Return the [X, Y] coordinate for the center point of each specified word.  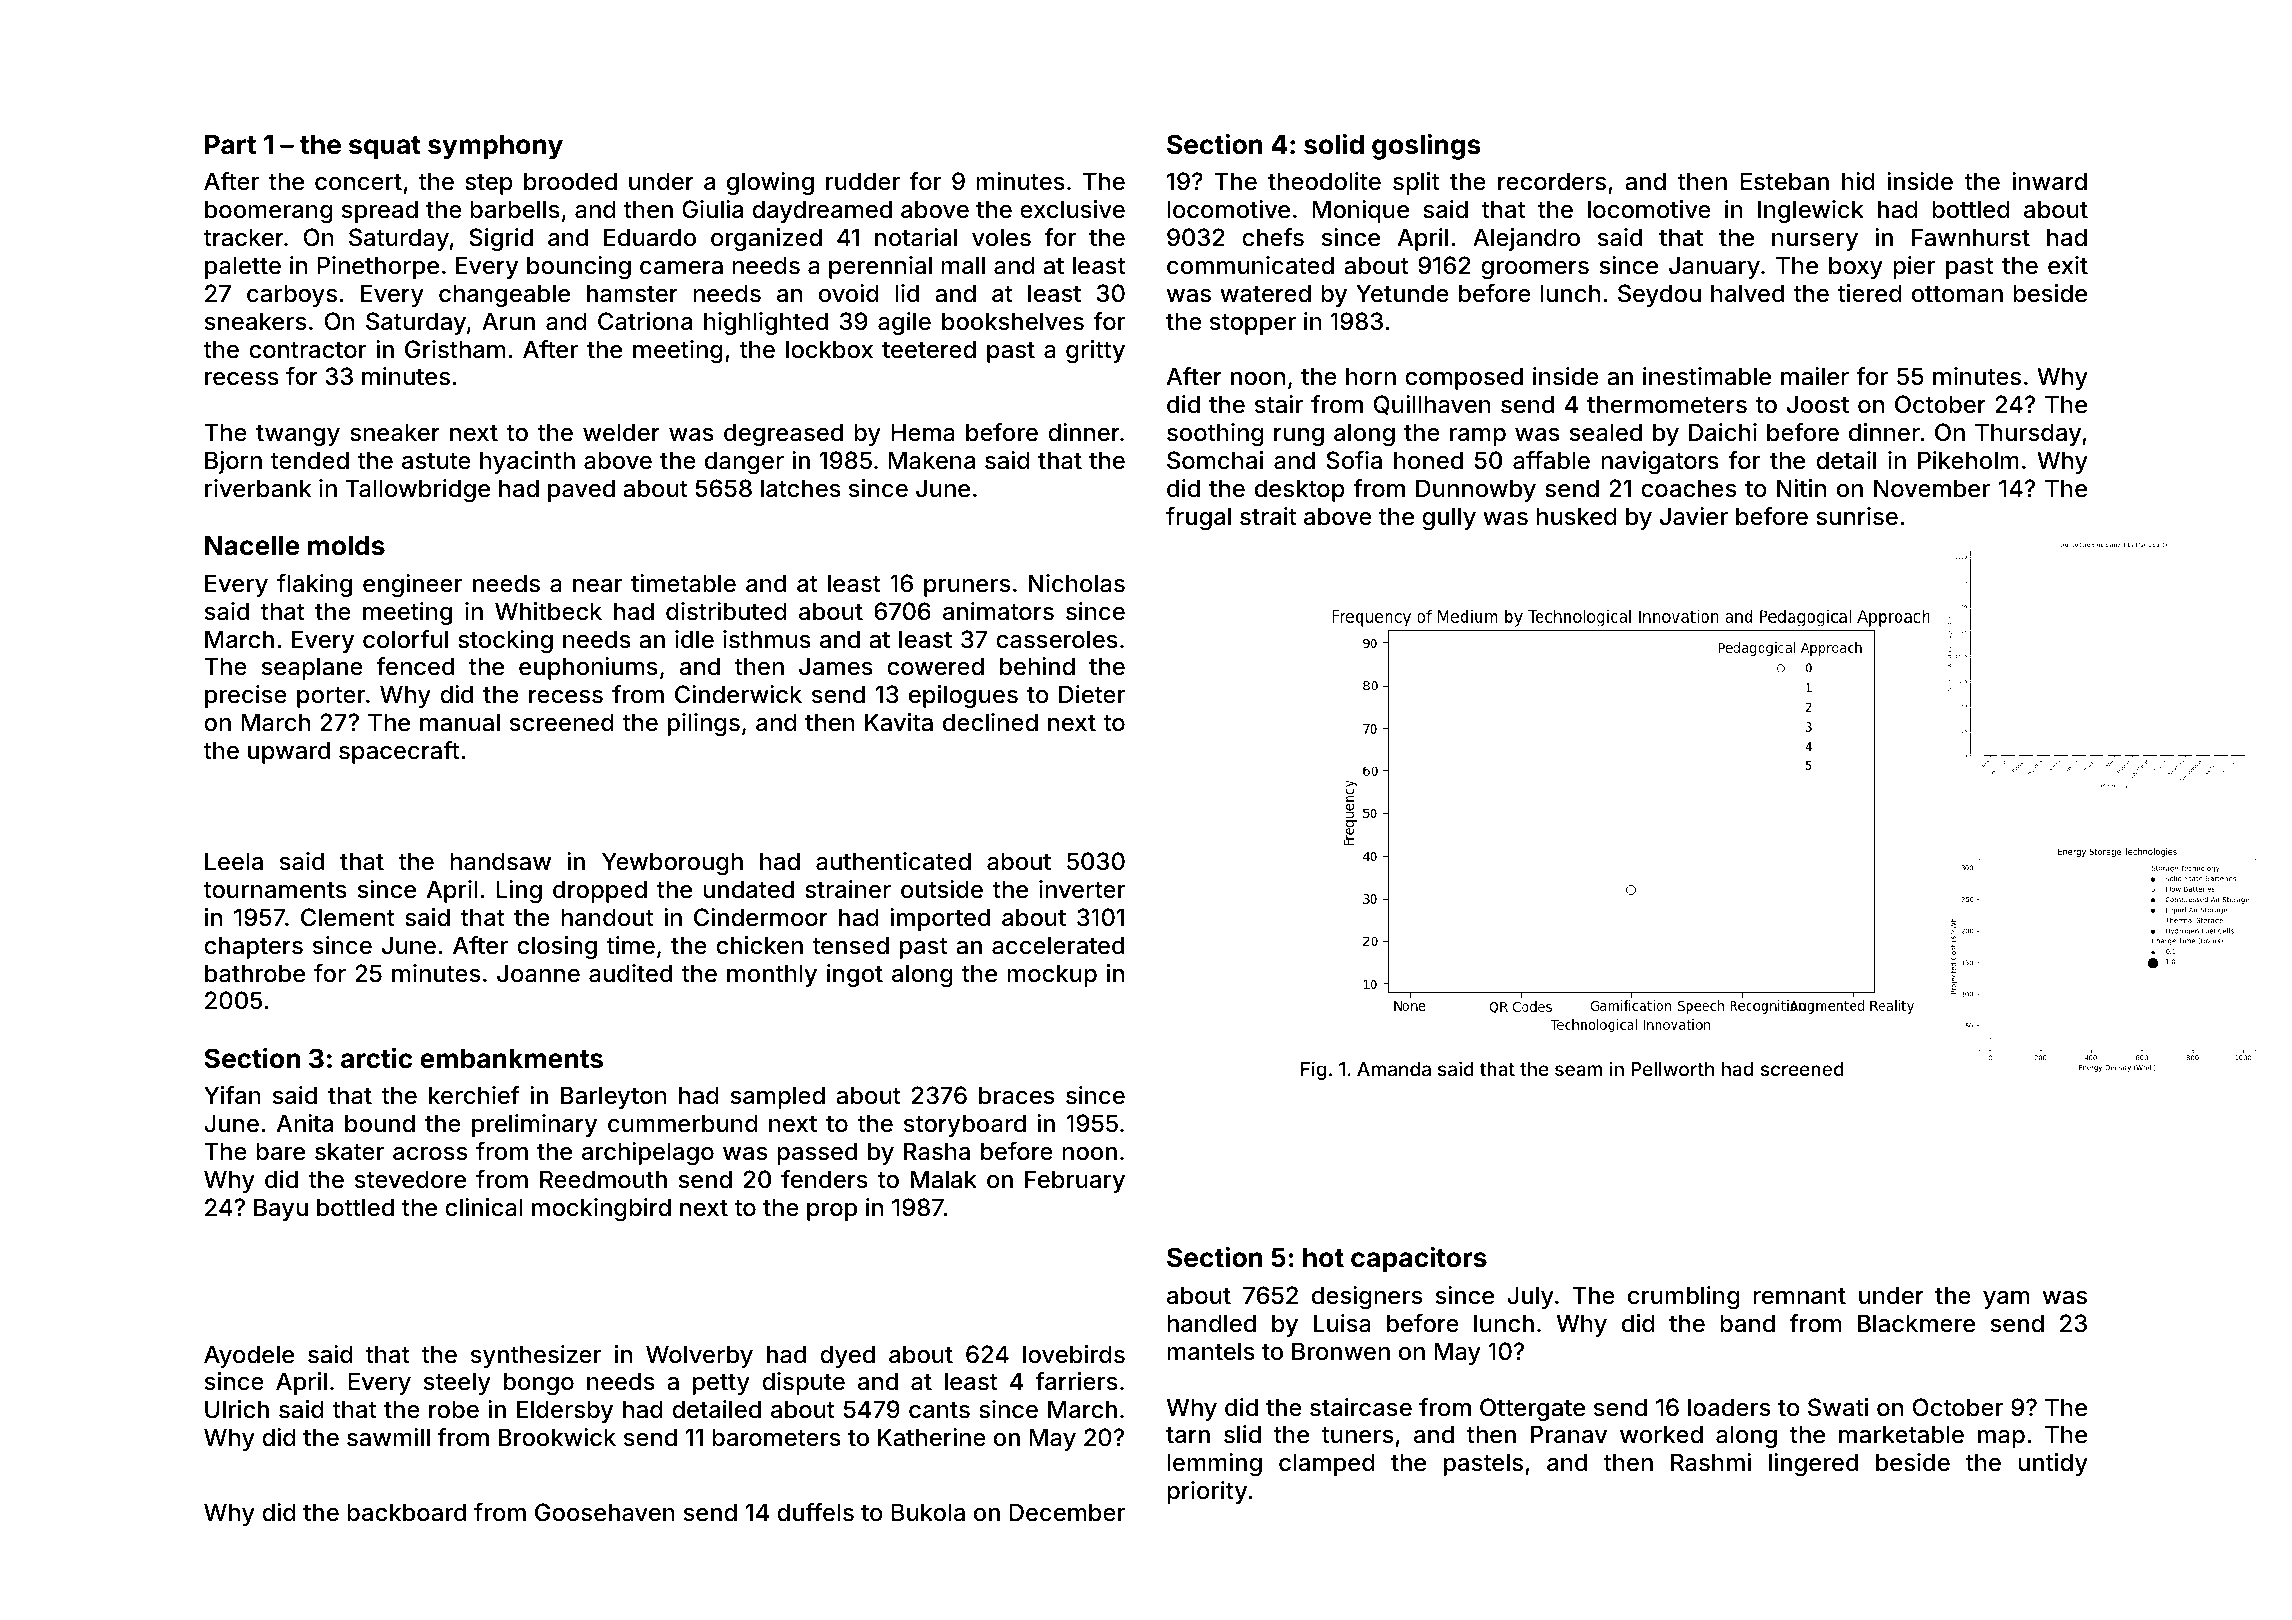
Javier [1694, 516]
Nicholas [1077, 583]
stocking [505, 641]
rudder [863, 181]
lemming [1214, 1464]
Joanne [538, 973]
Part [230, 145]
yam [2006, 1300]
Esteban [1784, 181]
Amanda [1394, 1069]
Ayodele [249, 1356]
